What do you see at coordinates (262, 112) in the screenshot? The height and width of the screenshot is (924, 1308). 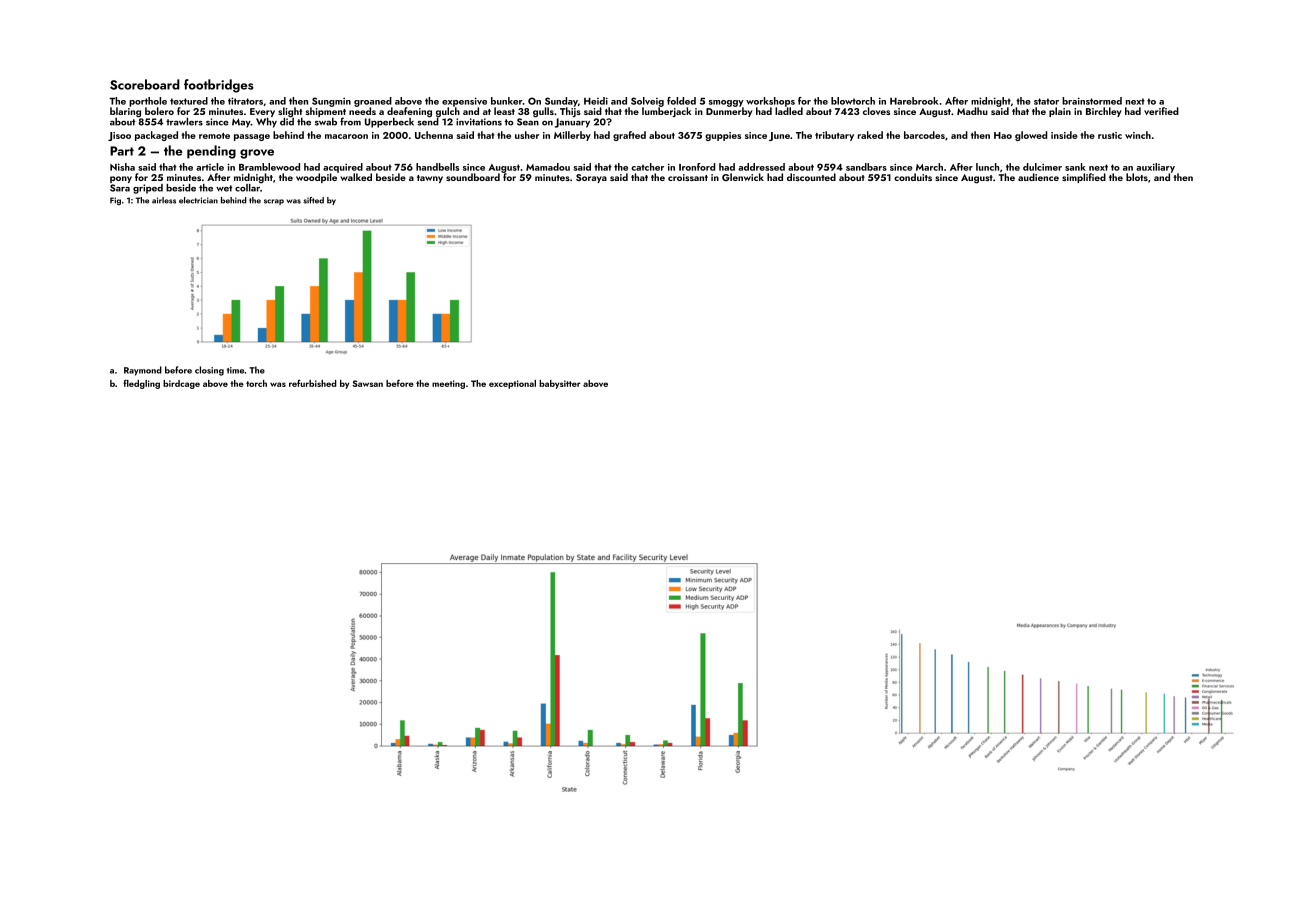 I see `Every` at bounding box center [262, 112].
